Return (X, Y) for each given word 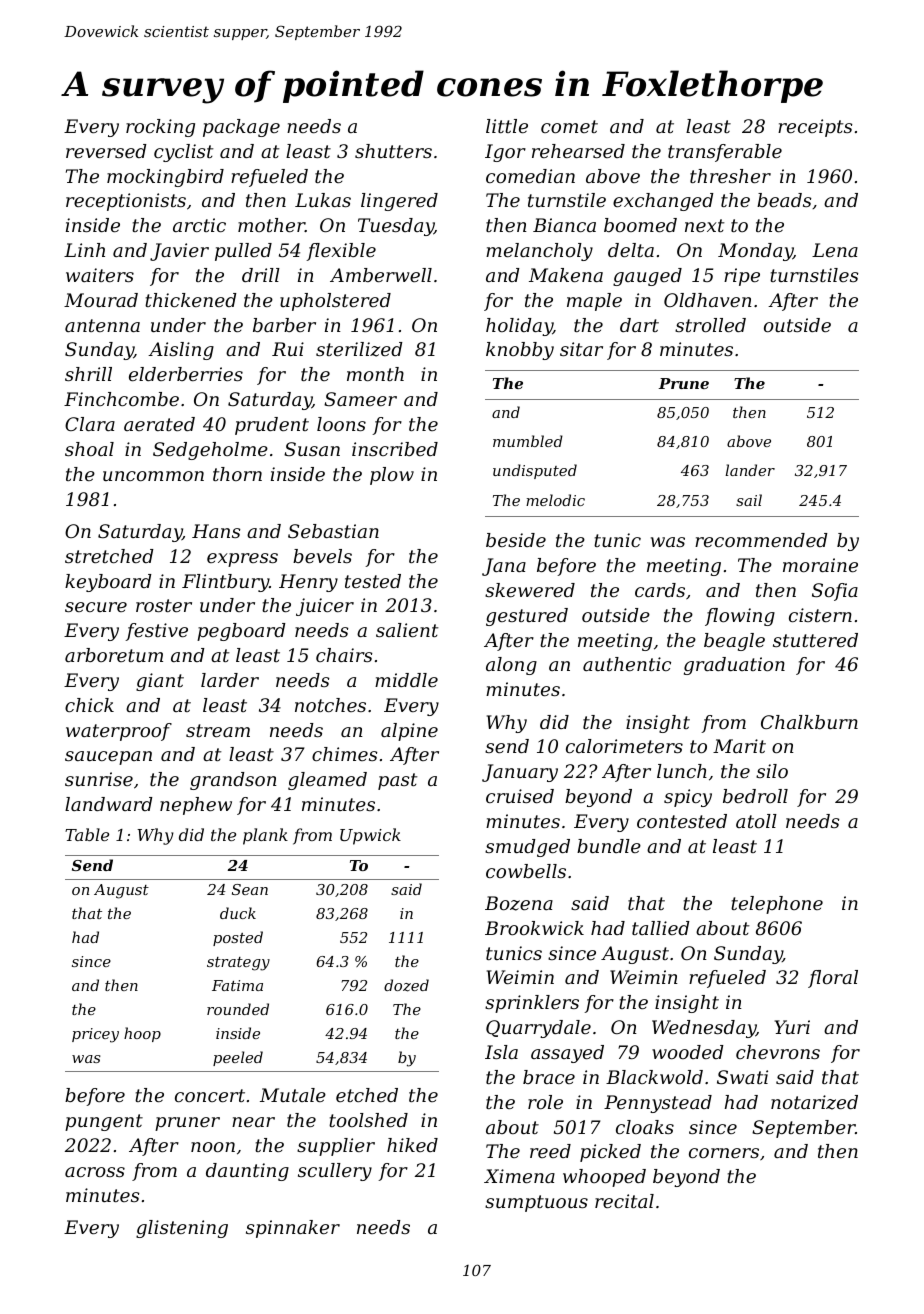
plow (392, 476)
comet (569, 126)
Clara (90, 424)
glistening (182, 1229)
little (507, 126)
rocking (160, 128)
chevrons (778, 1052)
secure (96, 607)
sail (749, 500)
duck (238, 913)
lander (750, 470)
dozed (406, 985)
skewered (530, 590)
